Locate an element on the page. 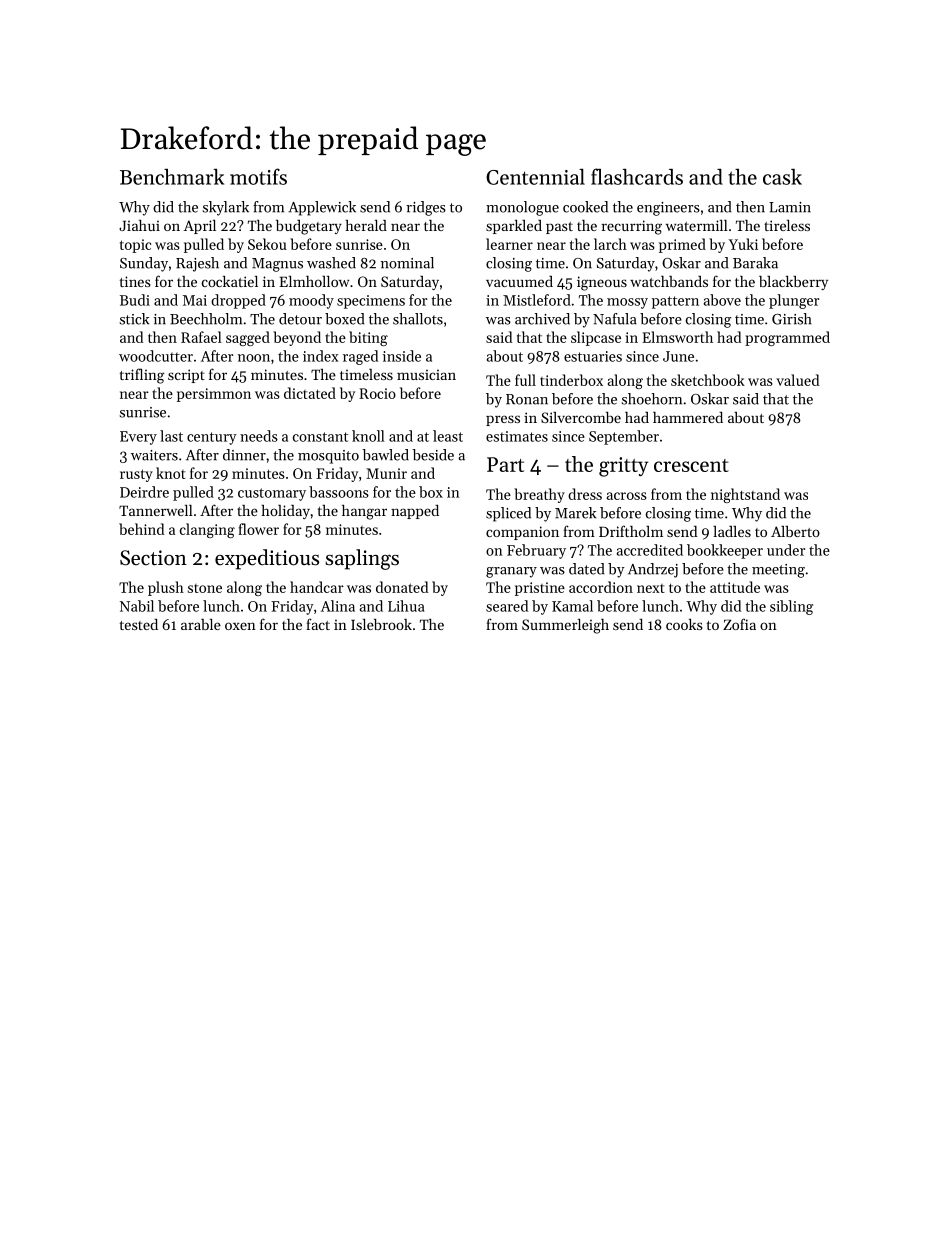 Image resolution: width=952 pixels, height=1233 pixels. Mistleford is located at coordinates (537, 300).
